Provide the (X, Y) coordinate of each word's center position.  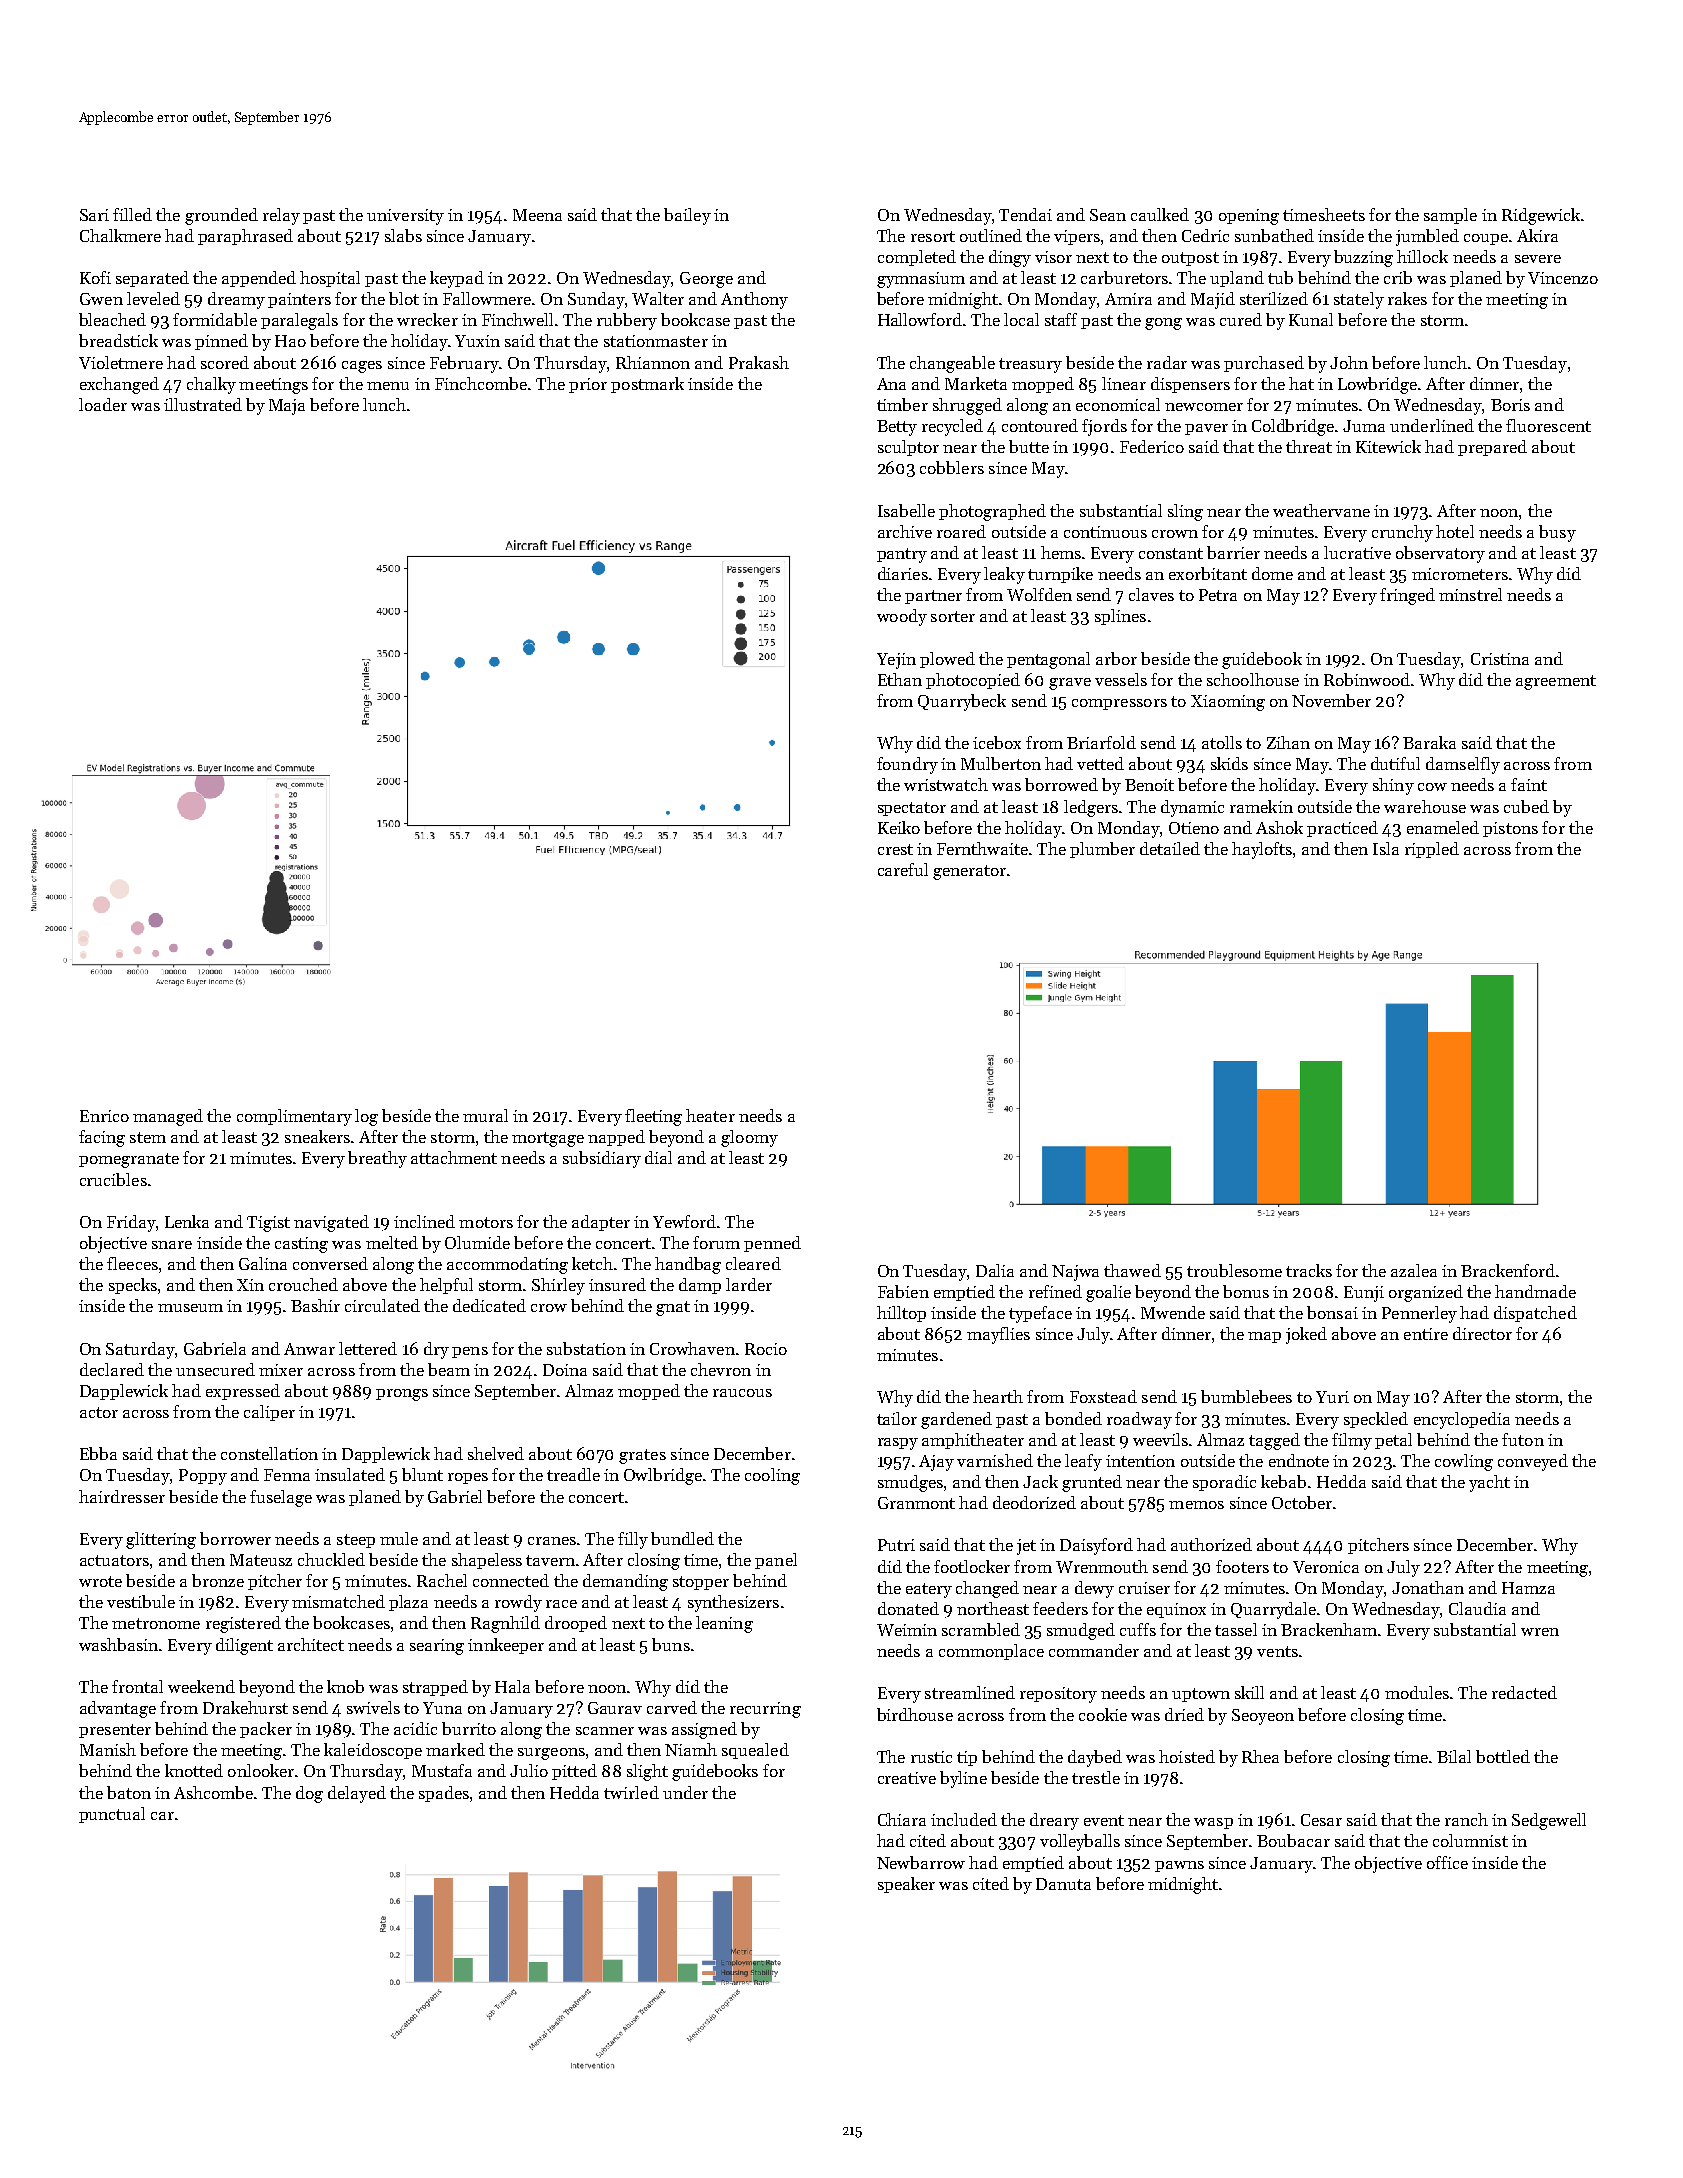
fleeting (653, 1117)
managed (168, 1117)
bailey (687, 216)
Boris (1510, 405)
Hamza (1528, 1588)
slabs (403, 235)
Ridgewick (1541, 216)
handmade (1535, 1291)
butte (1029, 446)
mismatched (338, 1601)
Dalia (995, 1270)
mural (485, 1115)
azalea (1414, 1270)
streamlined (970, 1692)
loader (103, 404)
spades (444, 1794)
